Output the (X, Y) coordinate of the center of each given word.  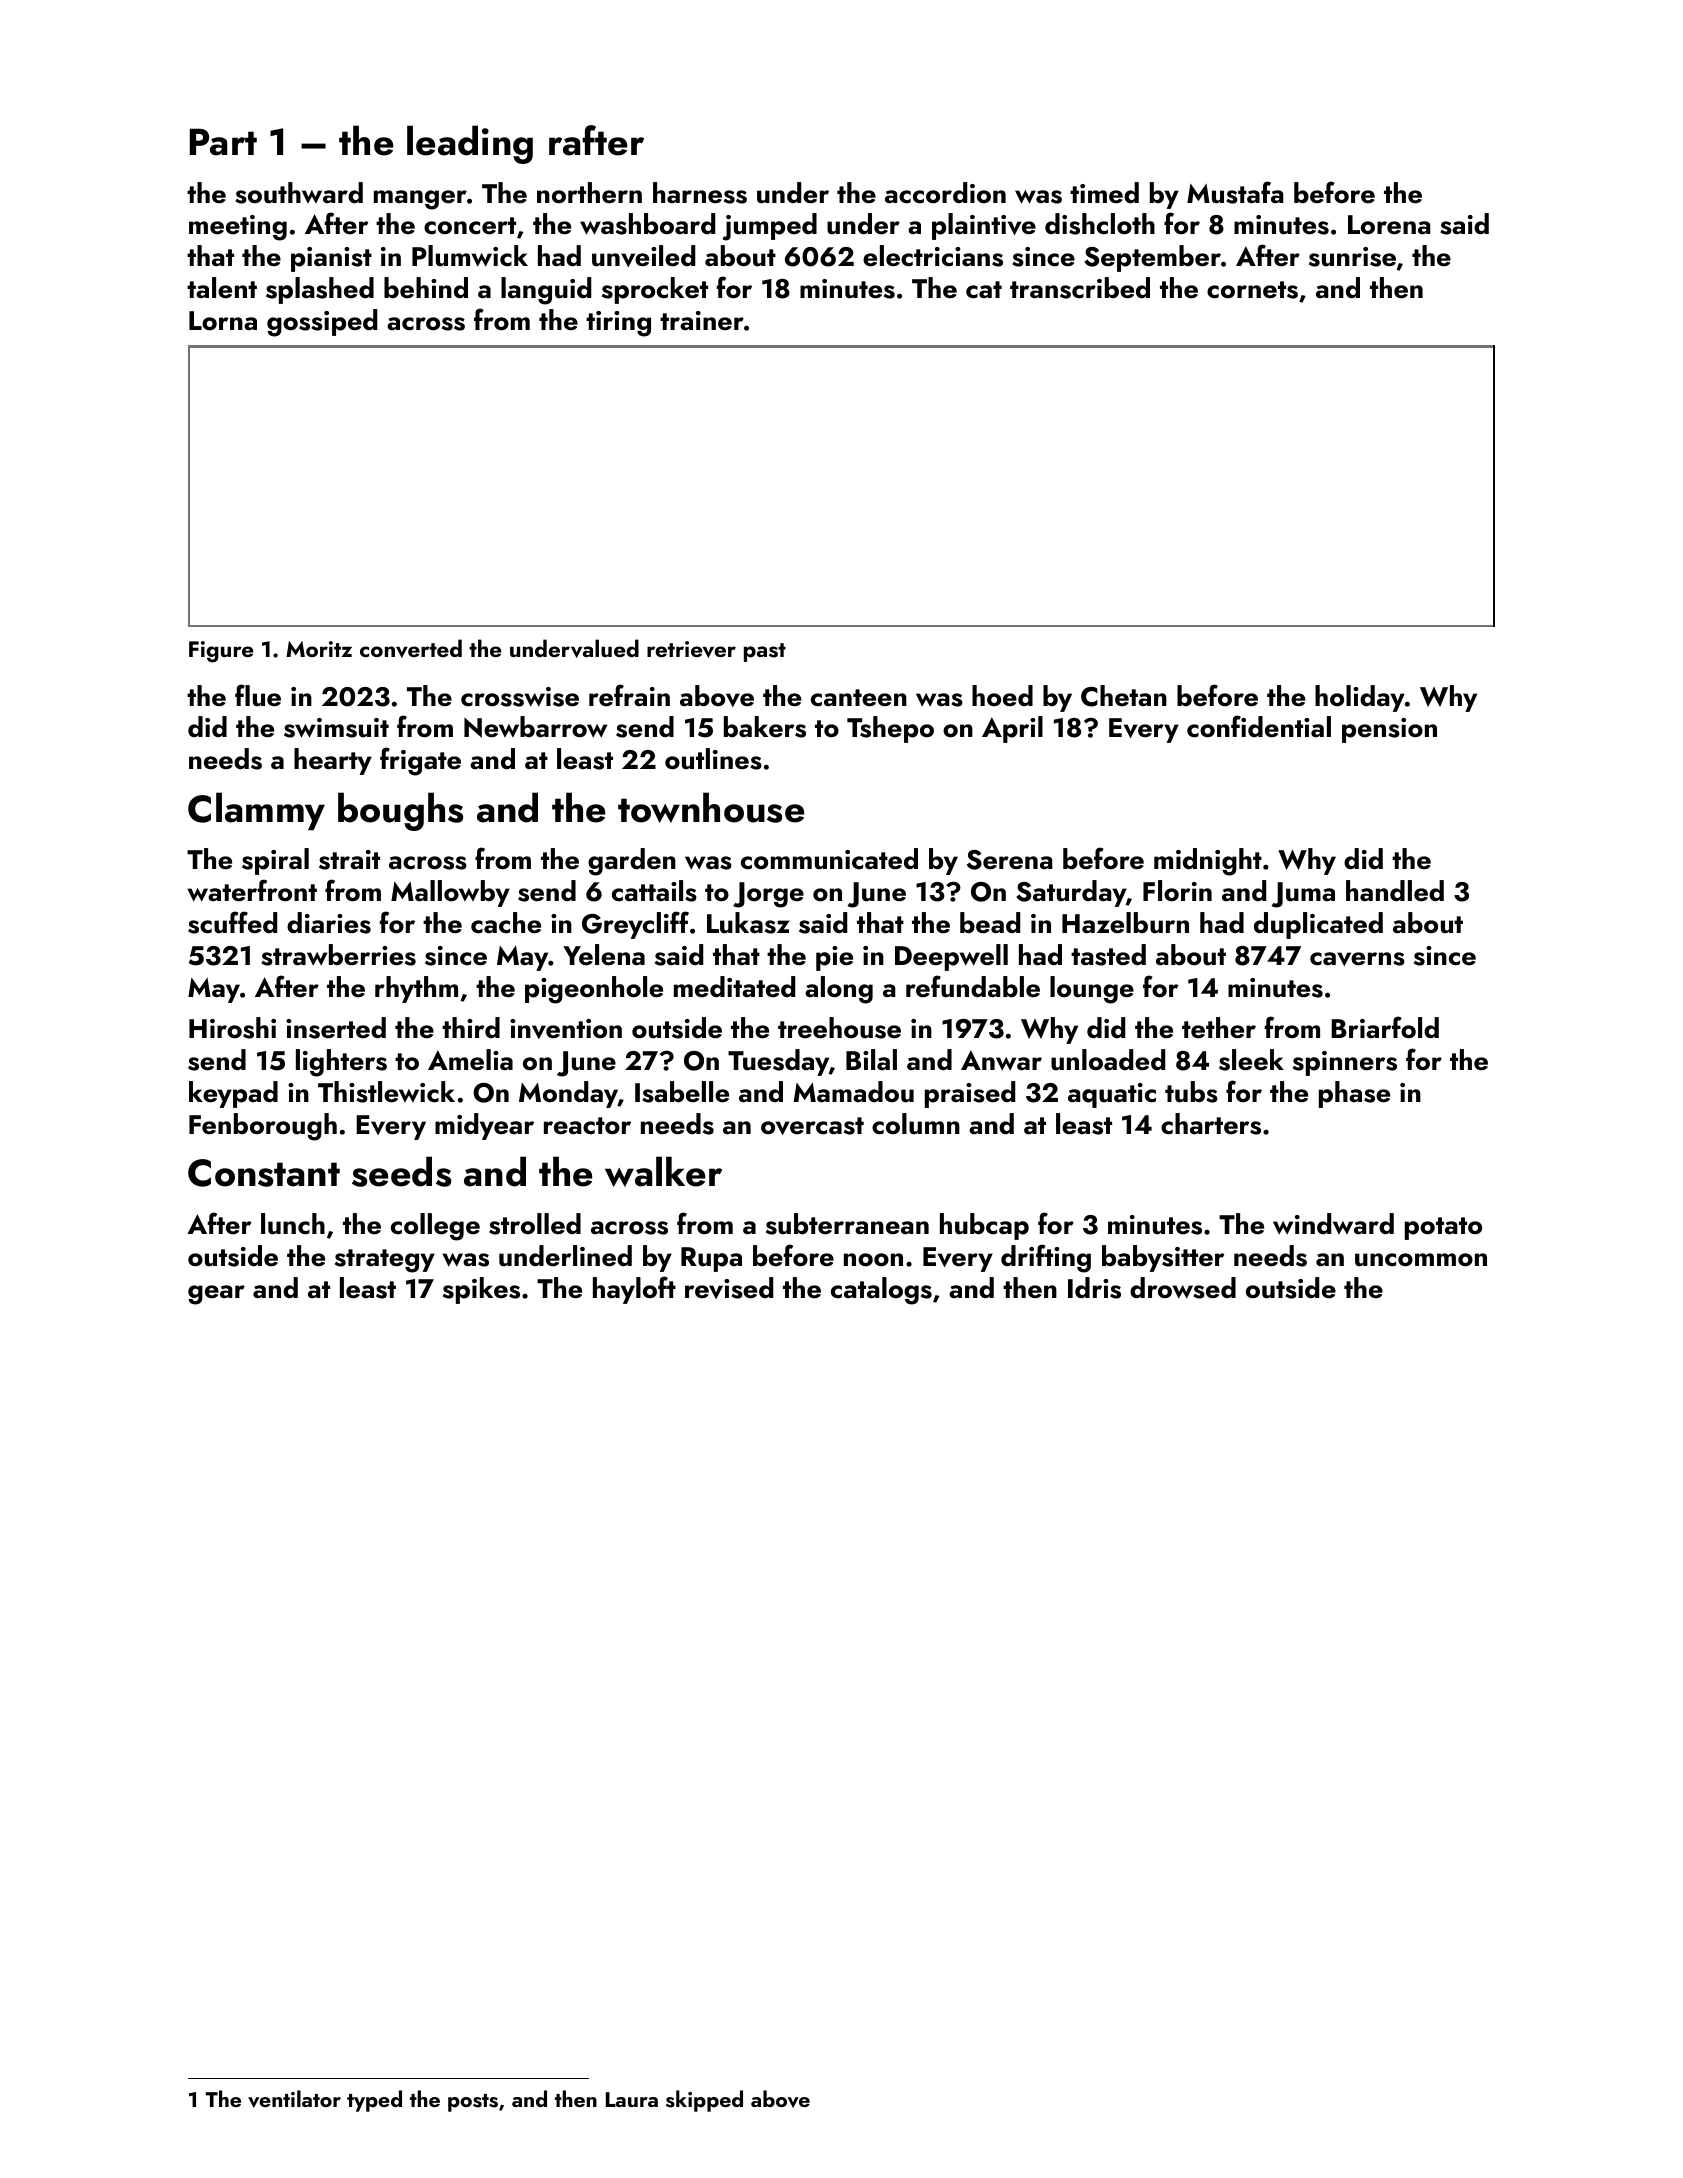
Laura (632, 2099)
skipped (704, 2101)
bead (990, 923)
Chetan (1124, 696)
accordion (945, 193)
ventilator (294, 2099)
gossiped (322, 323)
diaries (329, 923)
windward (1333, 1224)
